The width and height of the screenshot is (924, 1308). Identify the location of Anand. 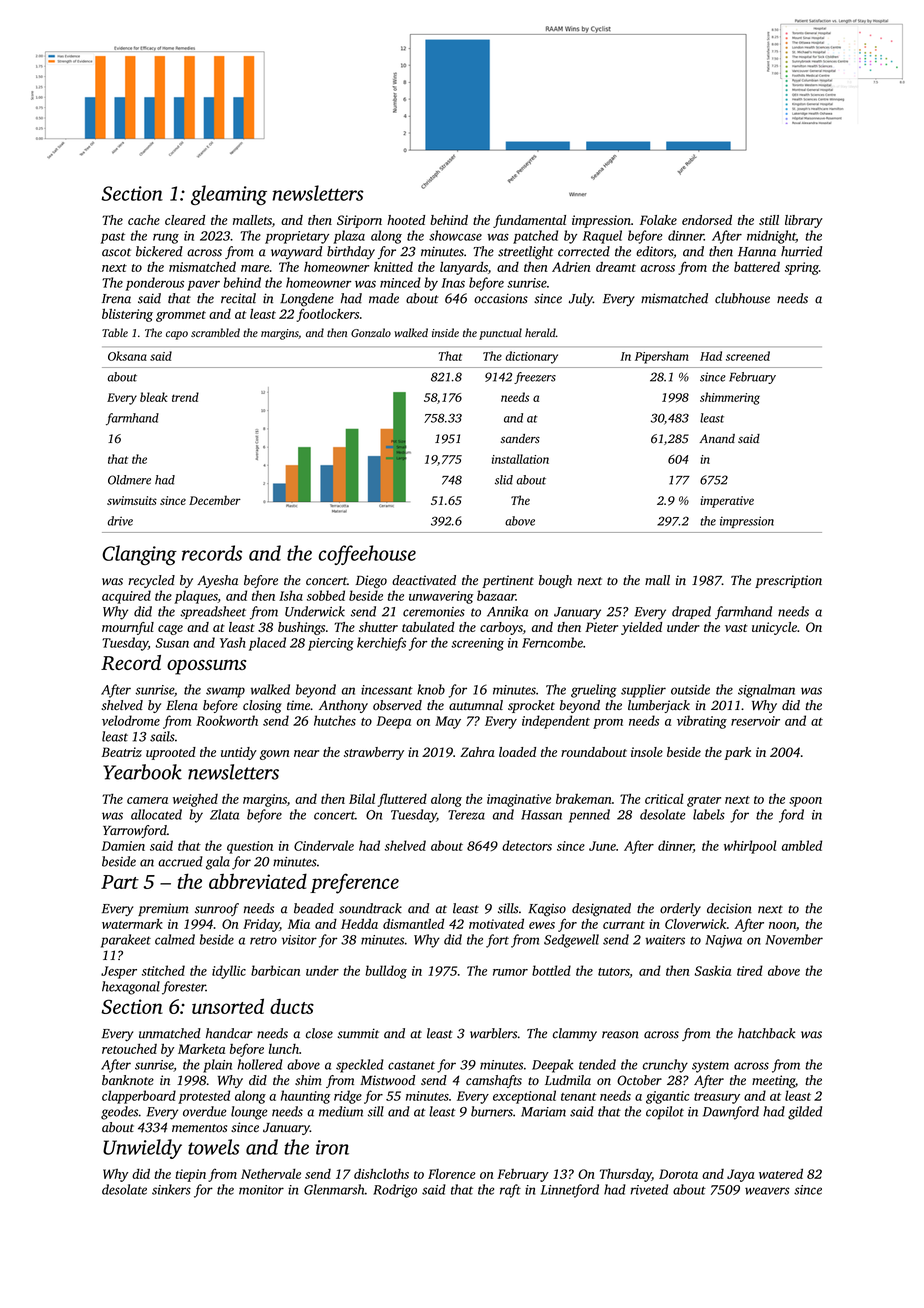
(717, 438).
